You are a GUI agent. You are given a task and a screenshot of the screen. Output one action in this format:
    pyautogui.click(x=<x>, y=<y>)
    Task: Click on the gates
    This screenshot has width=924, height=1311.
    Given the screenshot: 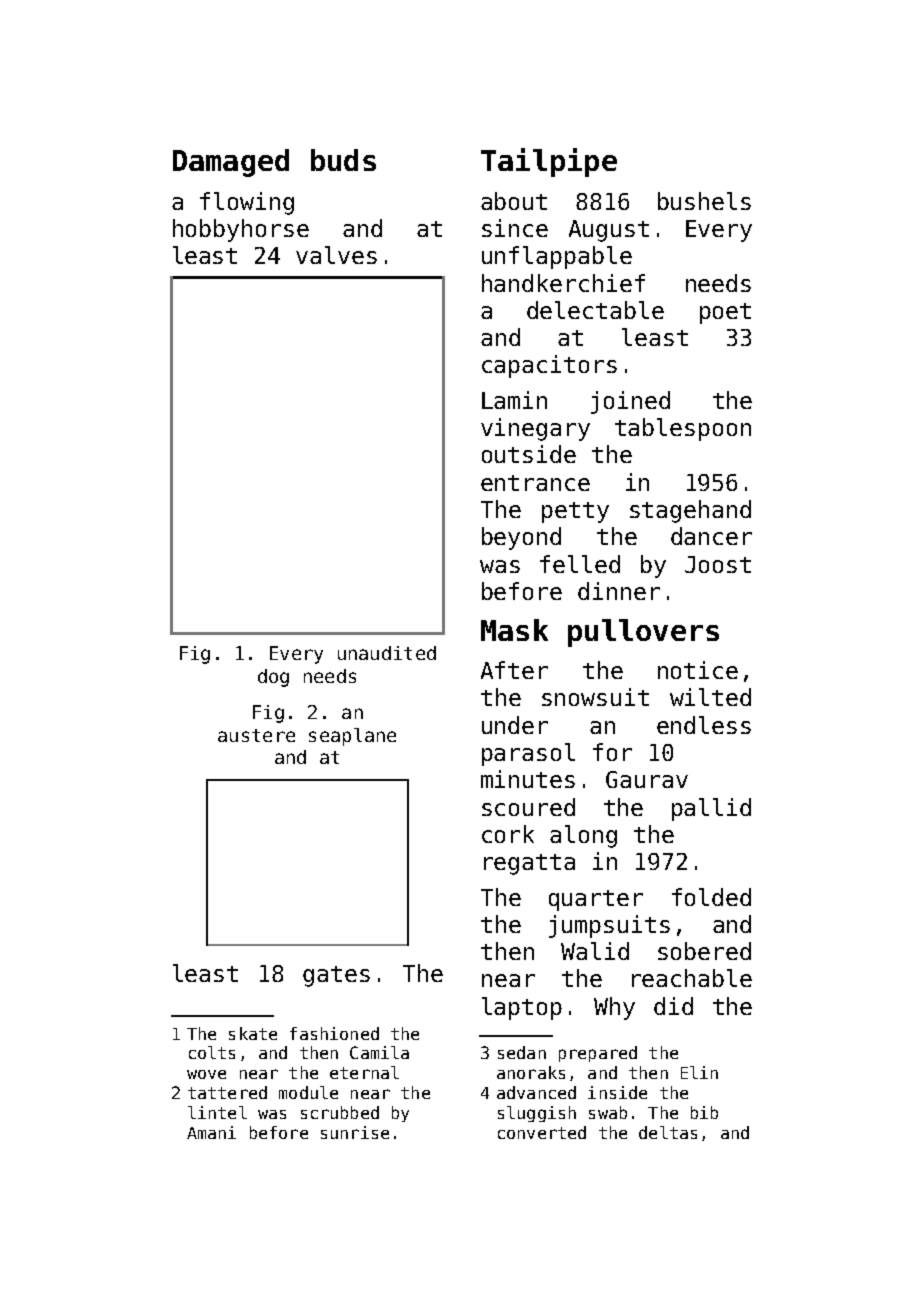 What is the action you would take?
    pyautogui.click(x=336, y=976)
